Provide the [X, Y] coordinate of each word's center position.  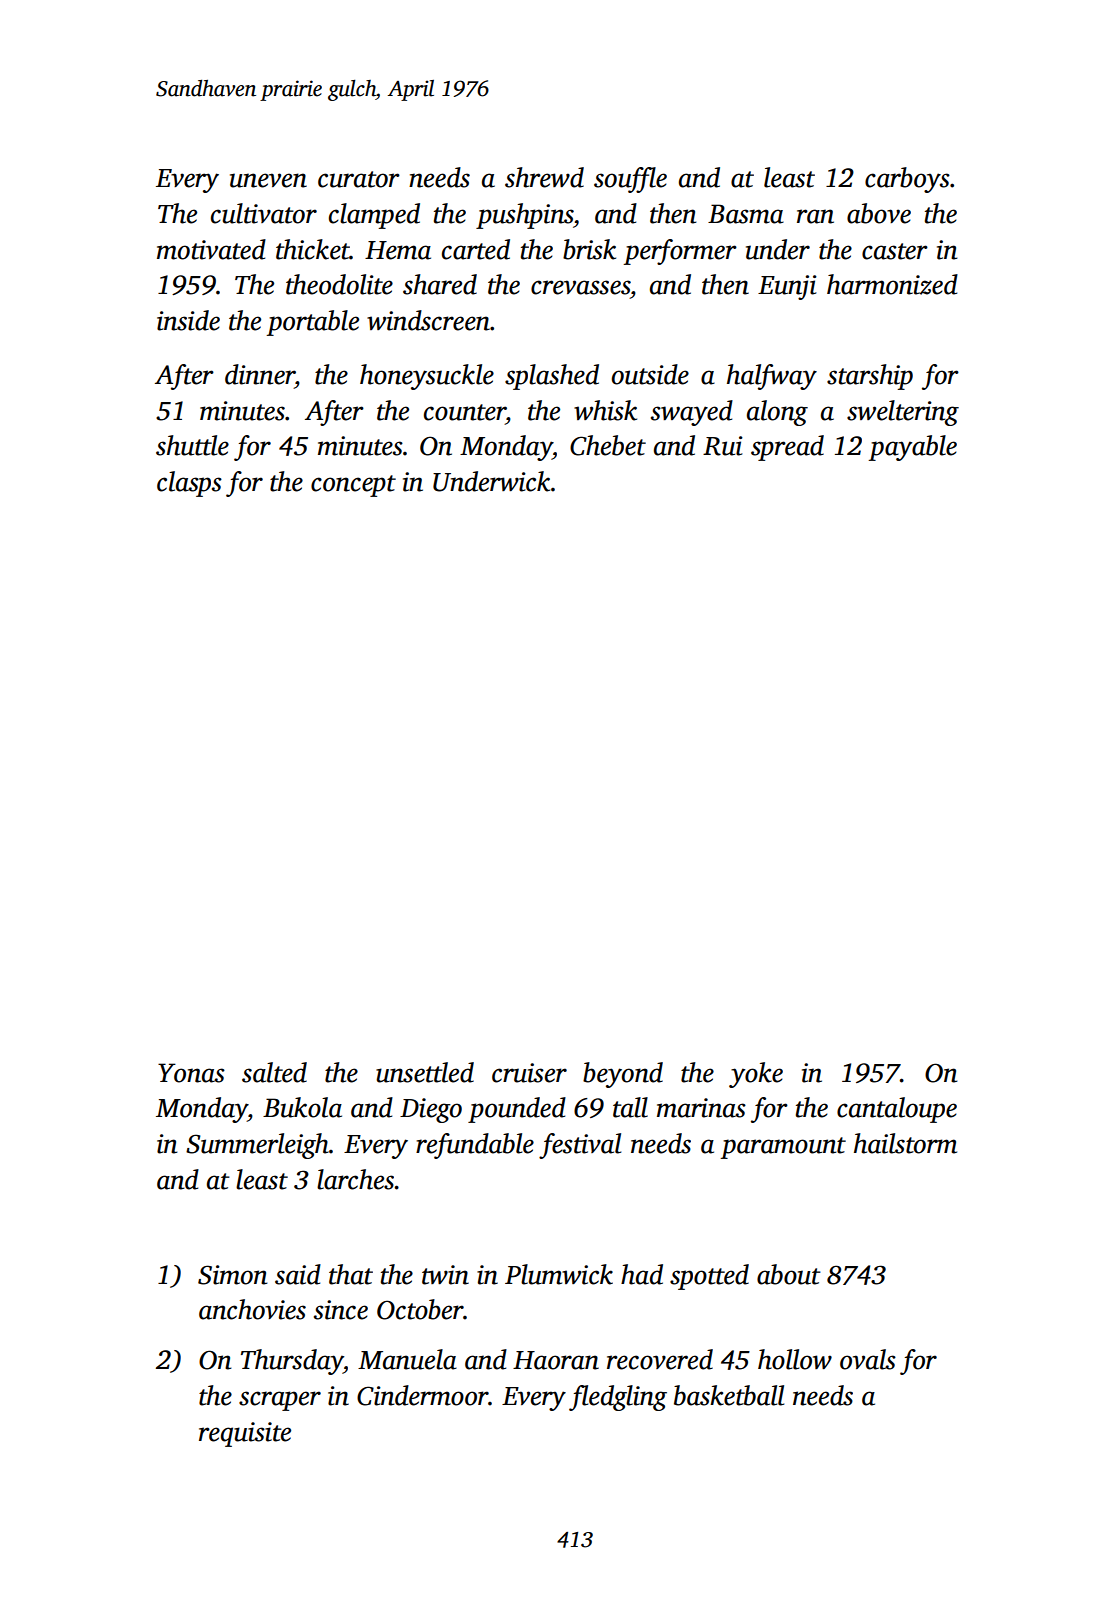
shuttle [192, 445]
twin [445, 1275]
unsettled [425, 1072]
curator [359, 179]
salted [274, 1072]
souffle [630, 180]
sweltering [903, 413]
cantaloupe [897, 1110]
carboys [907, 180]
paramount [783, 1148]
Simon [233, 1275]
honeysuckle [427, 377]
